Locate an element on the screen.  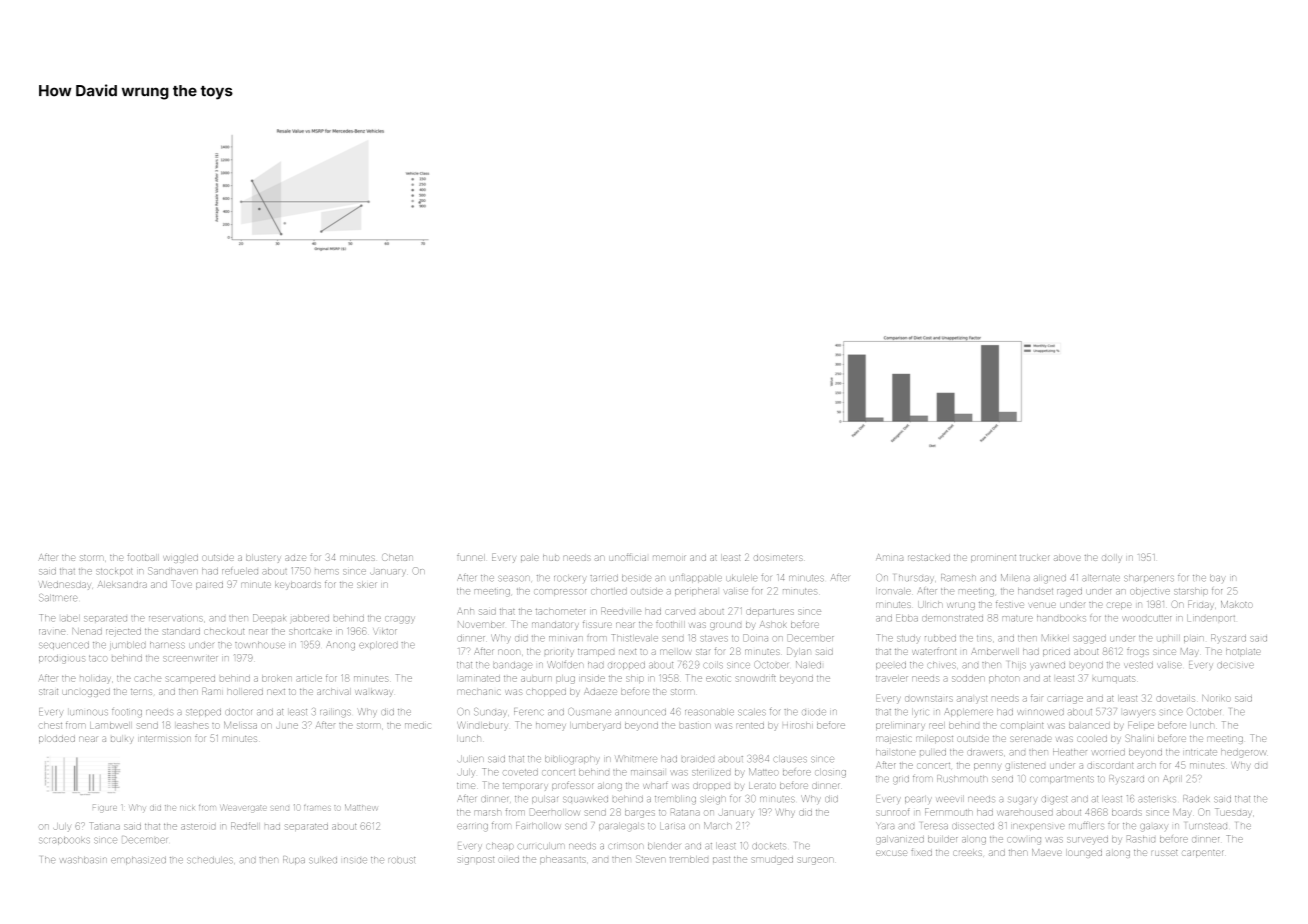
surgeon is located at coordinates (815, 861).
